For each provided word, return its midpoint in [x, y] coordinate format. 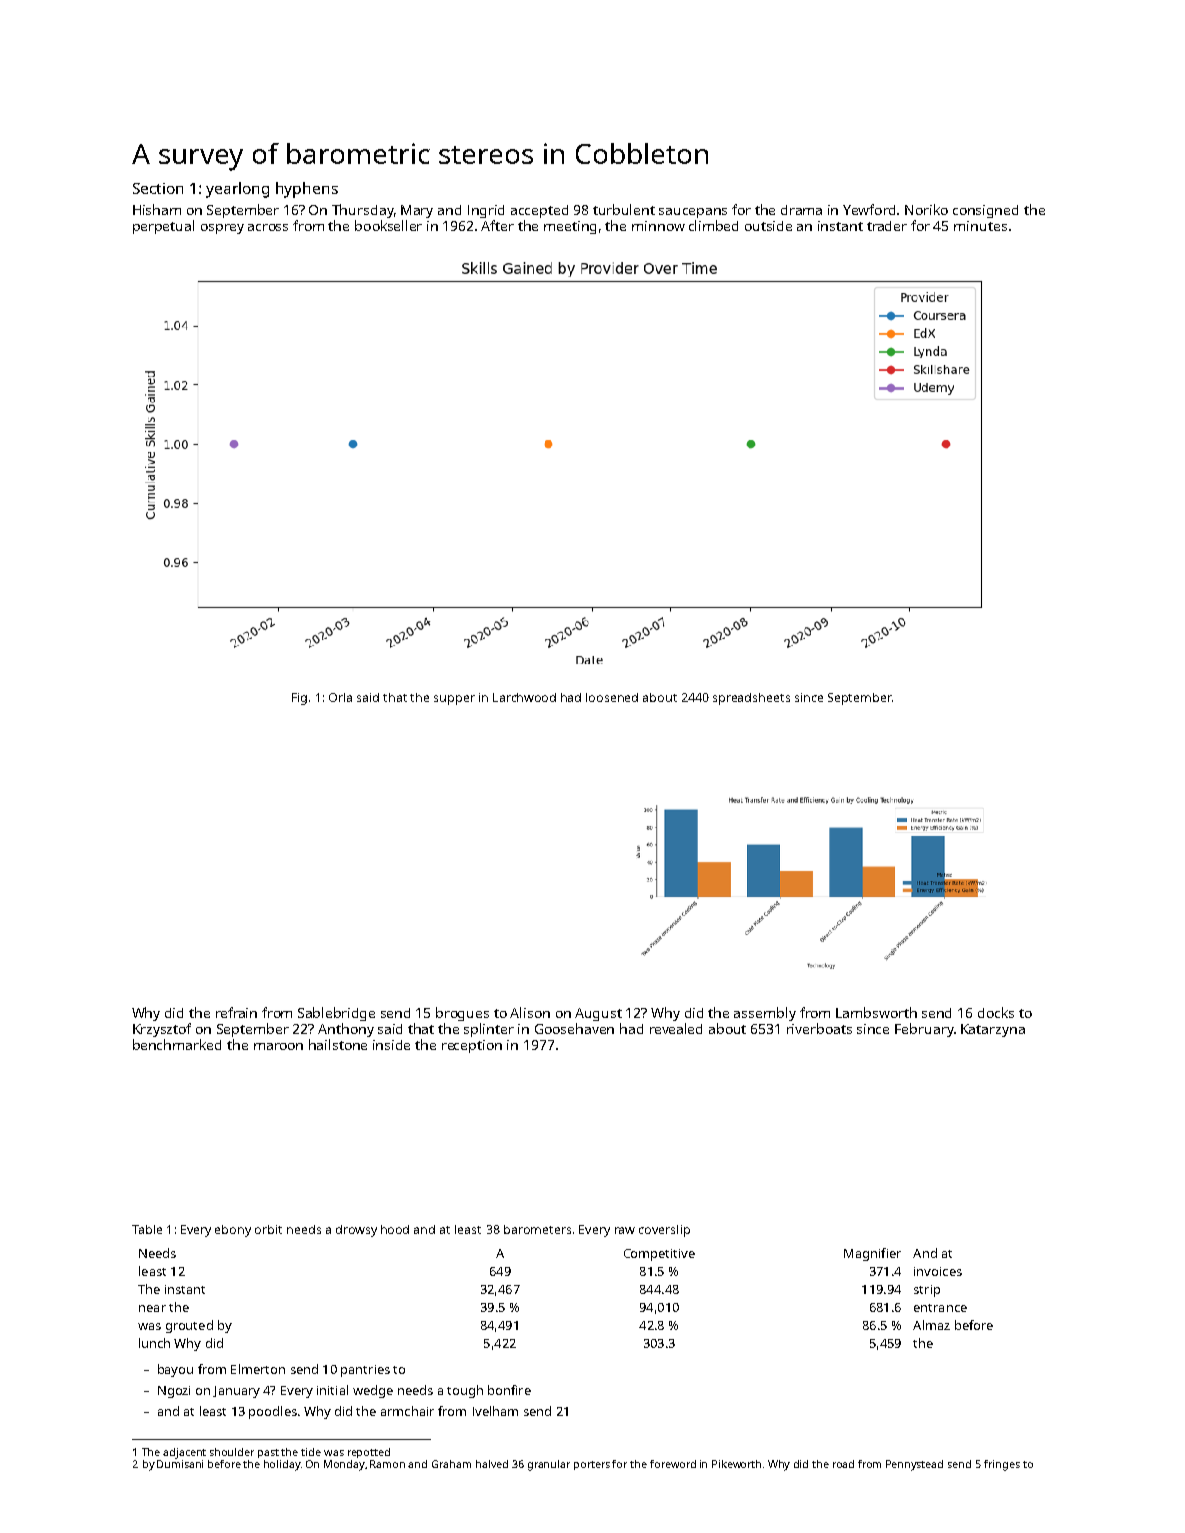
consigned [985, 211]
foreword [673, 1464]
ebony [233, 1231]
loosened [612, 697]
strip [927, 1291]
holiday [282, 1465]
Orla [340, 697]
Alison [530, 1012]
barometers [537, 1229]
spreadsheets [751, 699]
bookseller [388, 225]
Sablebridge [336, 1014]
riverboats [819, 1028]
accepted [539, 211]
